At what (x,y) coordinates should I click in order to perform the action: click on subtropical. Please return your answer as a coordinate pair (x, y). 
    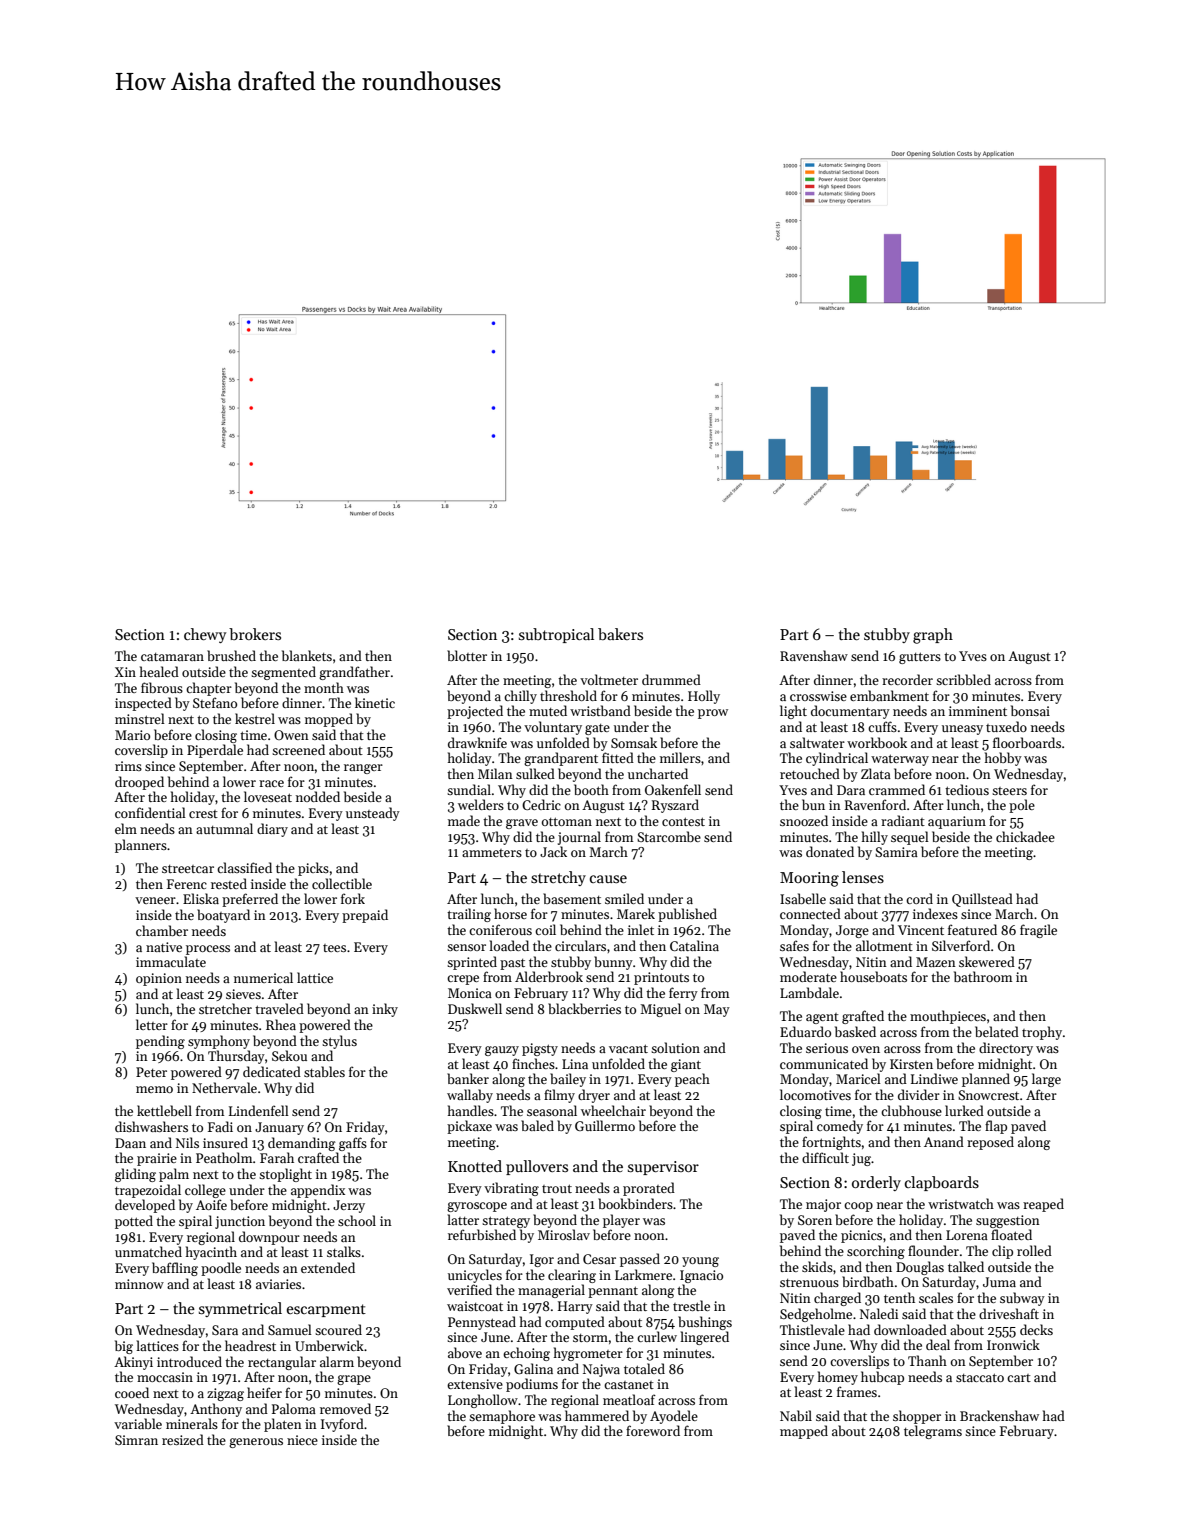
    Looking at the image, I should click on (556, 635).
